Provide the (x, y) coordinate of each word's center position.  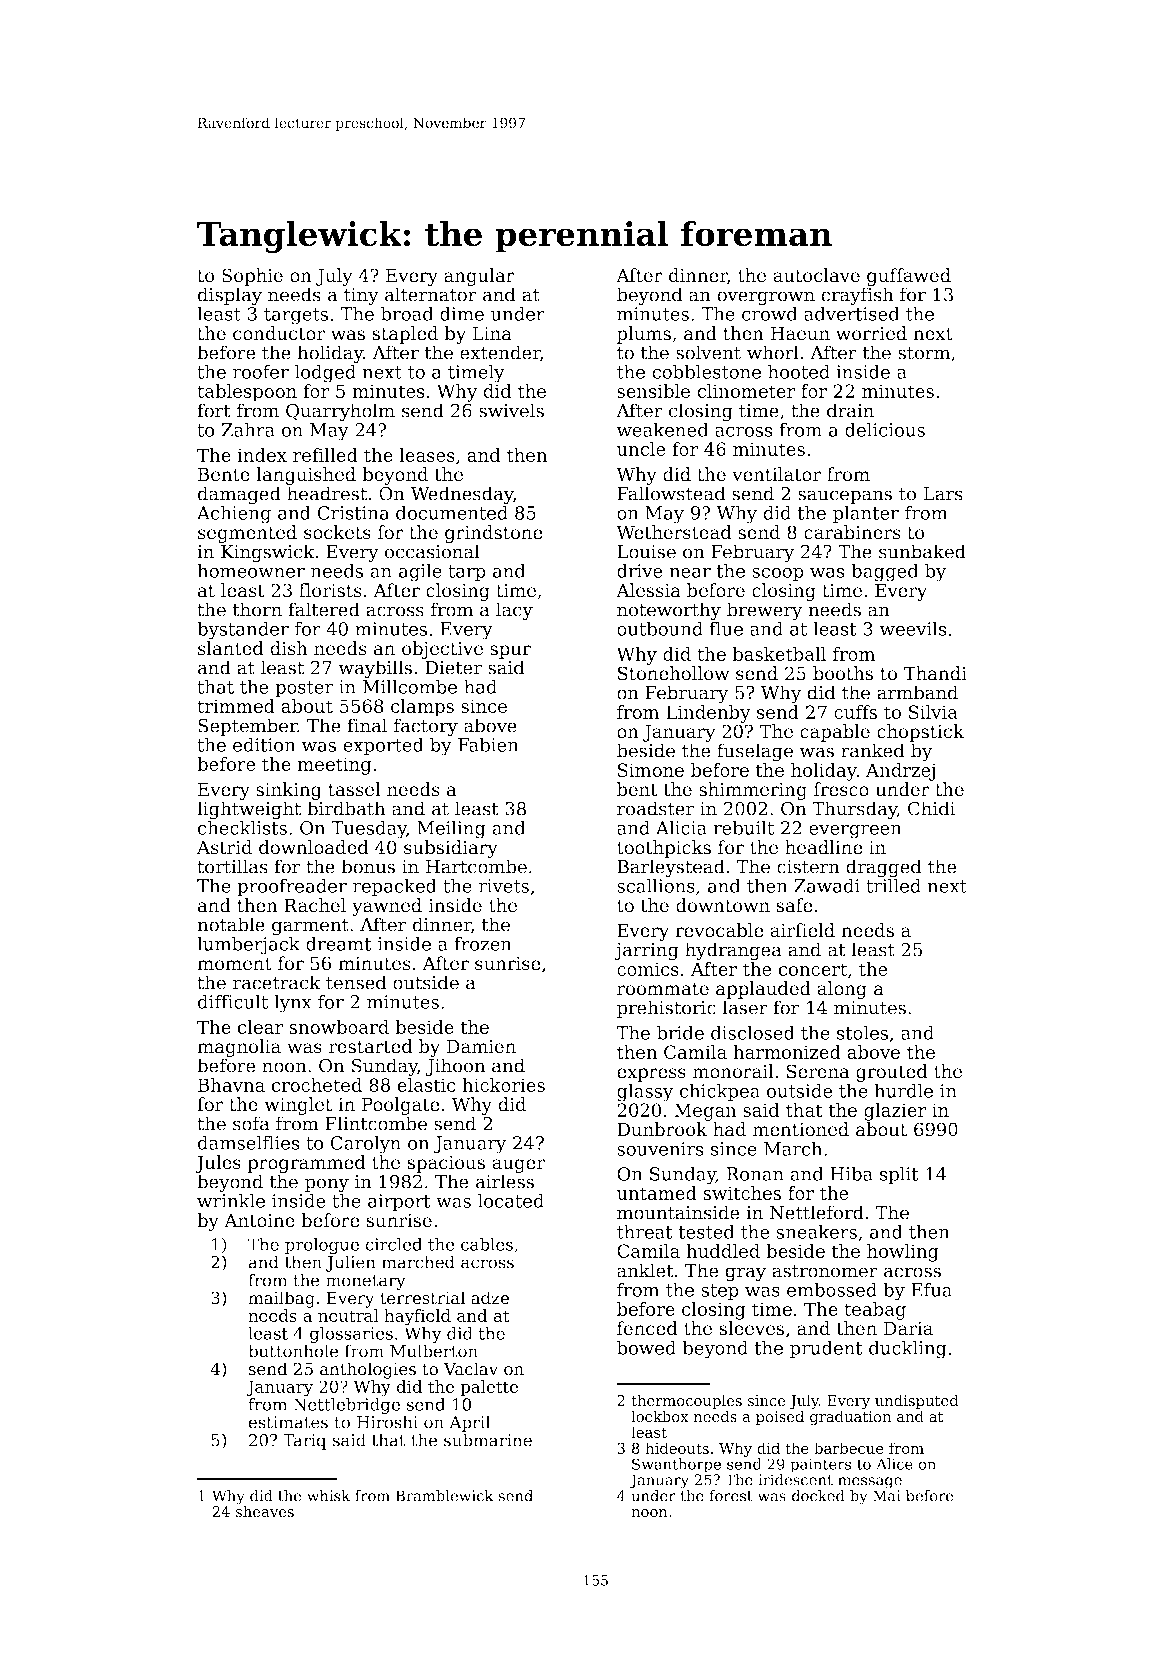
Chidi (931, 808)
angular (479, 277)
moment (234, 964)
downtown (723, 905)
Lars (943, 494)
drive (640, 570)
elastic (426, 1085)
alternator (431, 294)
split (899, 1175)
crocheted (317, 1085)
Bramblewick (445, 1496)
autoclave (816, 275)
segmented (247, 534)
